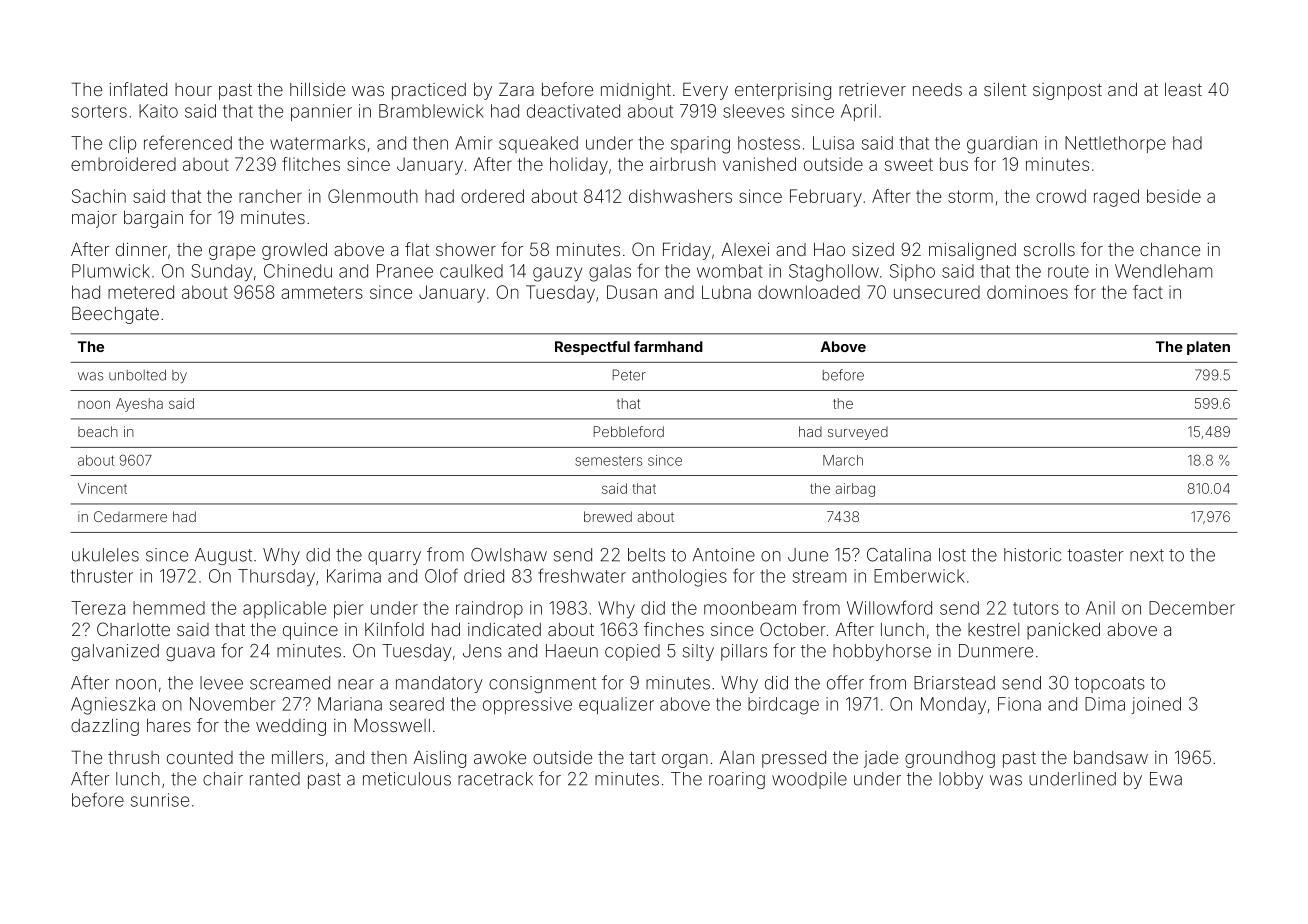 The width and height of the screenshot is (1308, 924). Describe the element at coordinates (668, 346) in the screenshot. I see `farmhand` at that location.
